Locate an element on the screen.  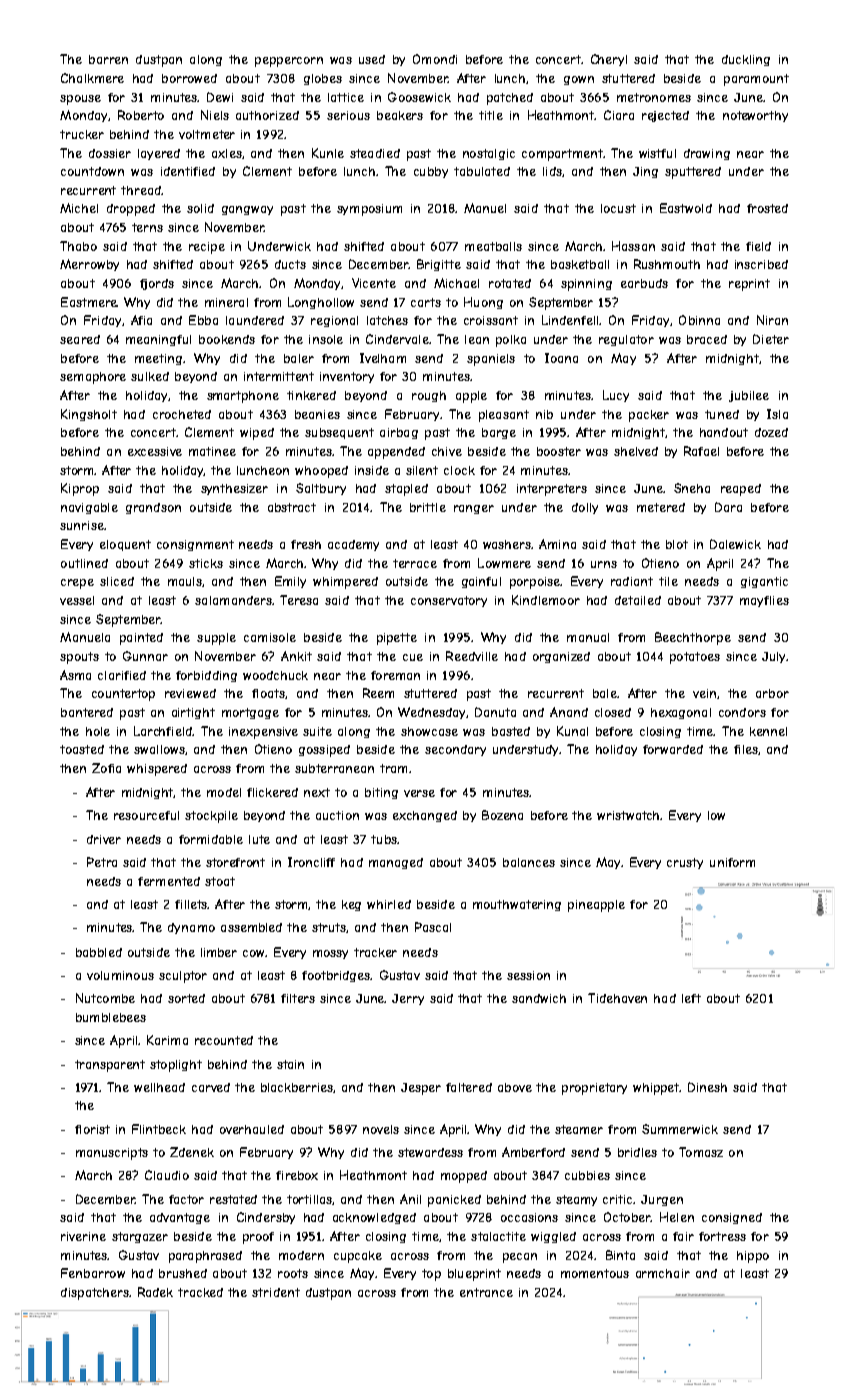
barren is located at coordinates (108, 59).
